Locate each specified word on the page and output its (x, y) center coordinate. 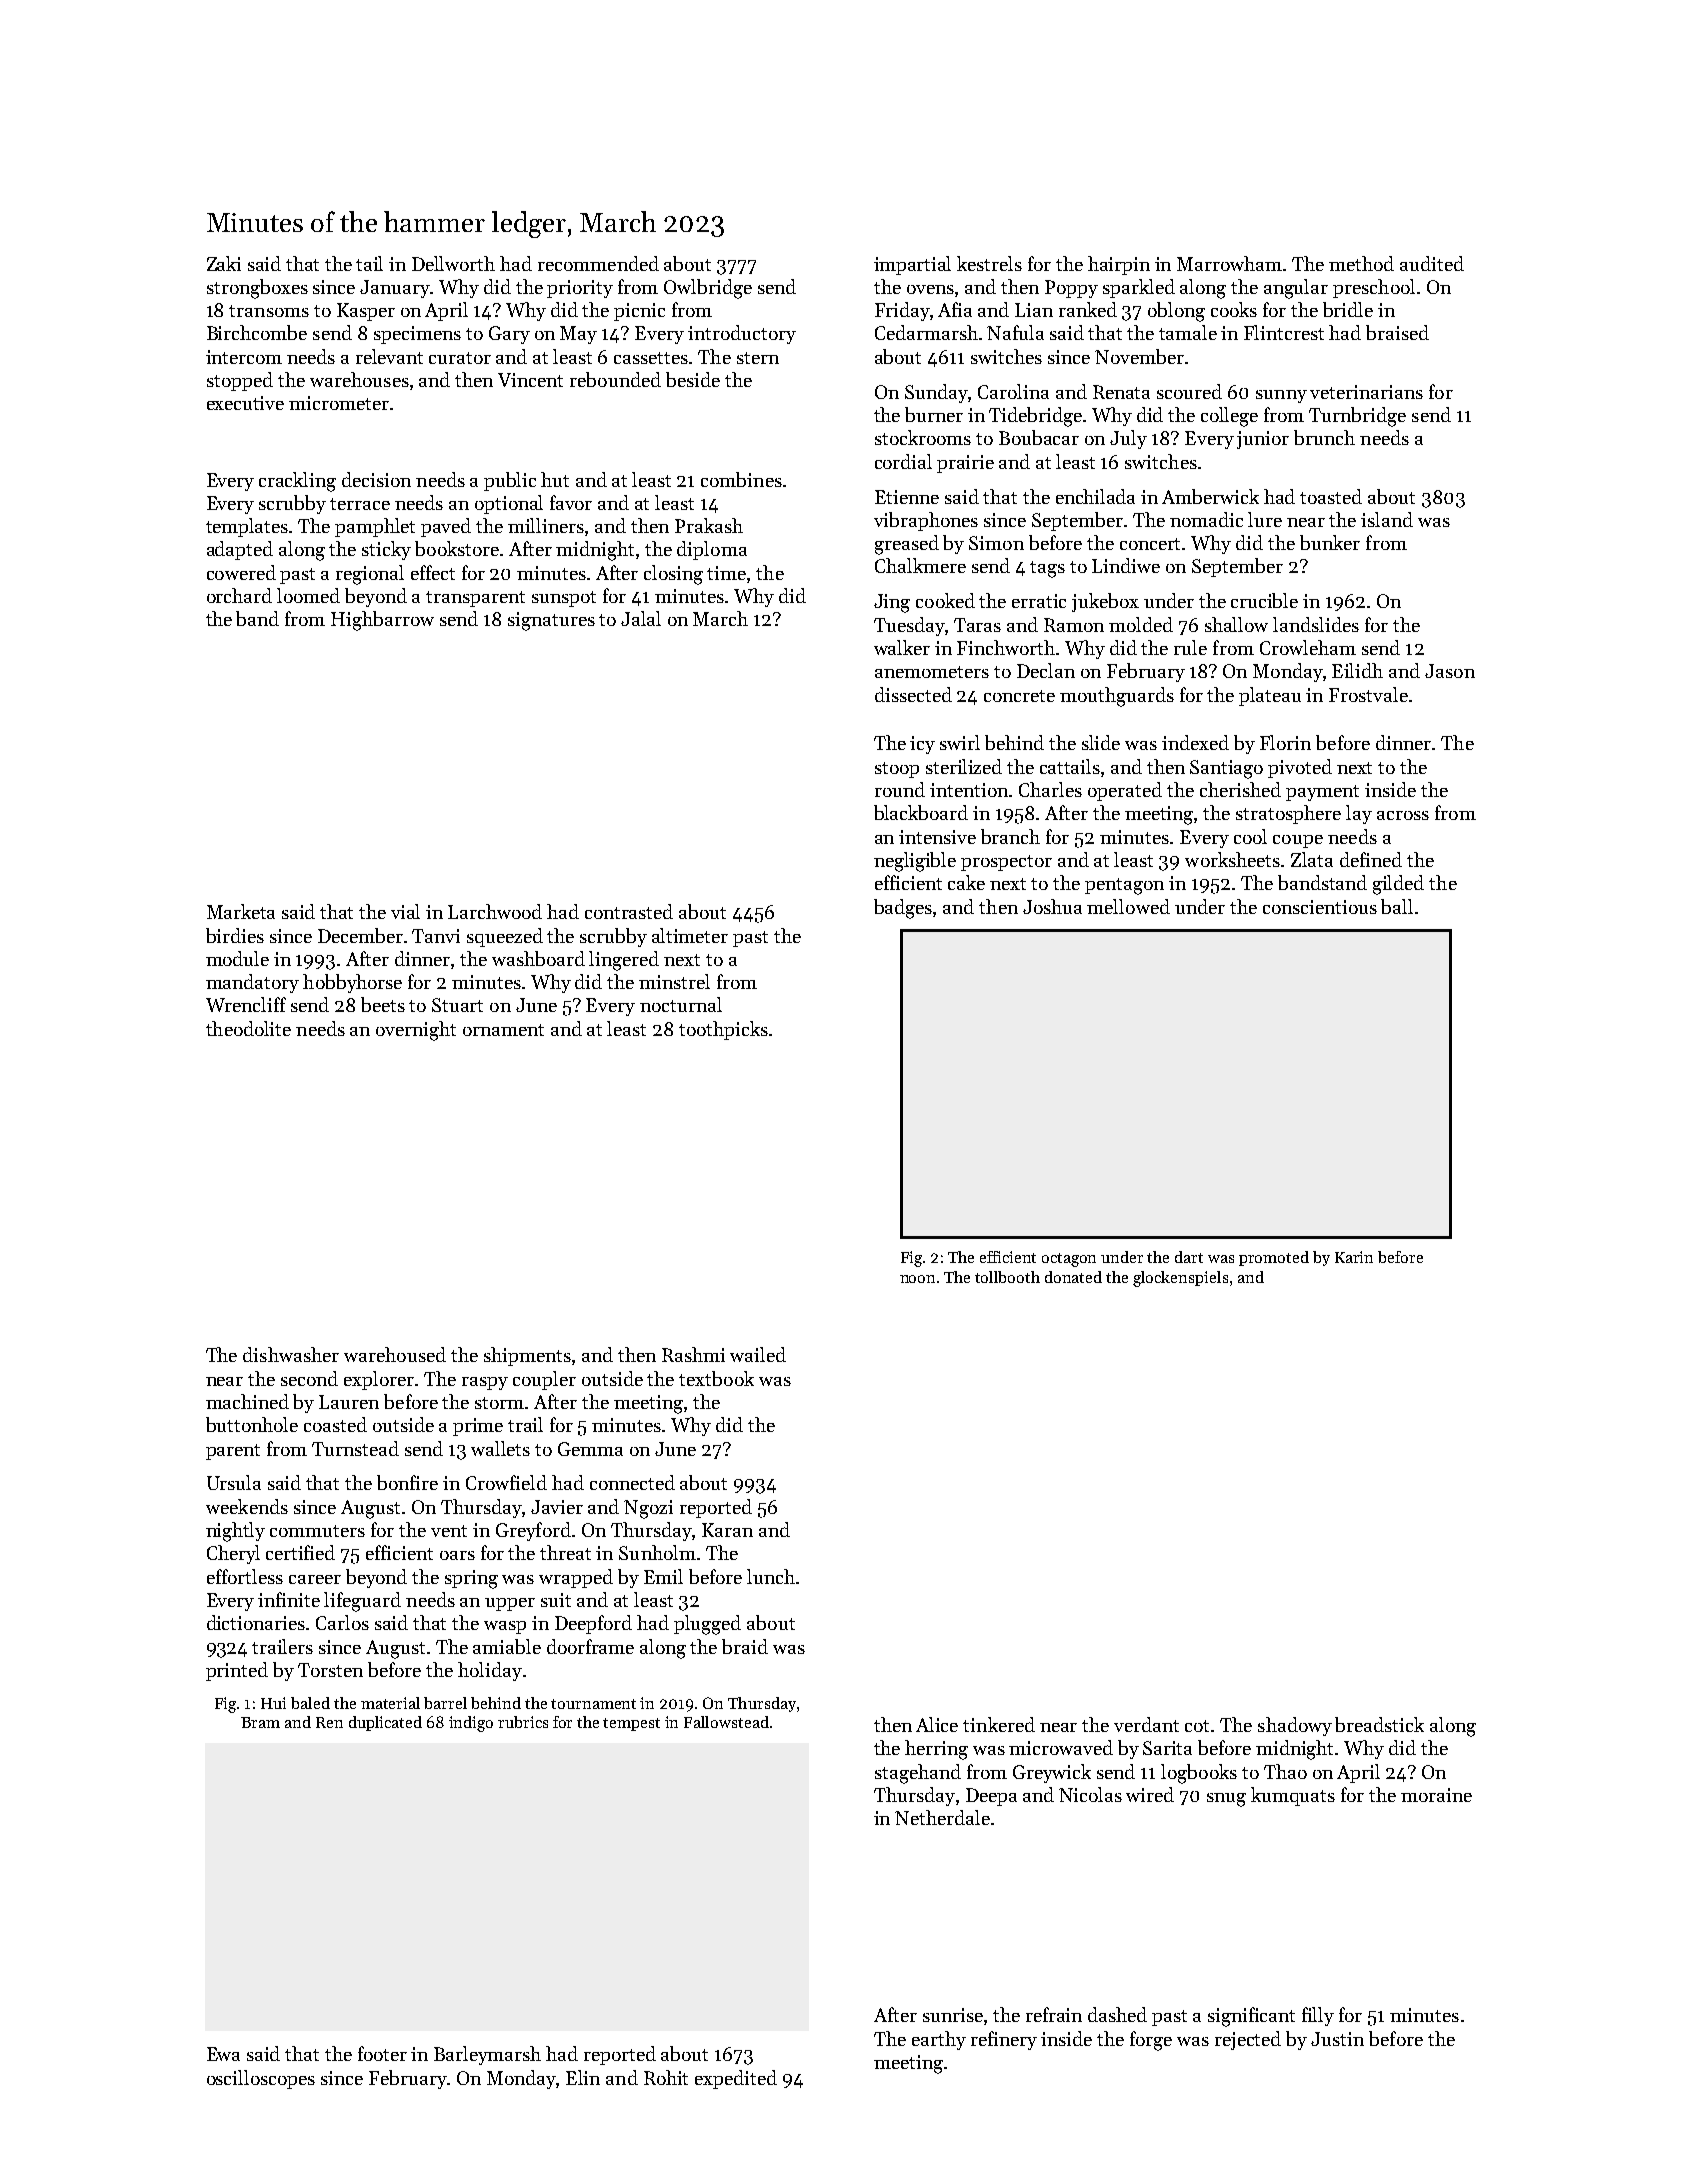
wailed (758, 1354)
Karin (1354, 1257)
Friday (902, 311)
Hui (273, 1703)
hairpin (1119, 265)
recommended (598, 263)
